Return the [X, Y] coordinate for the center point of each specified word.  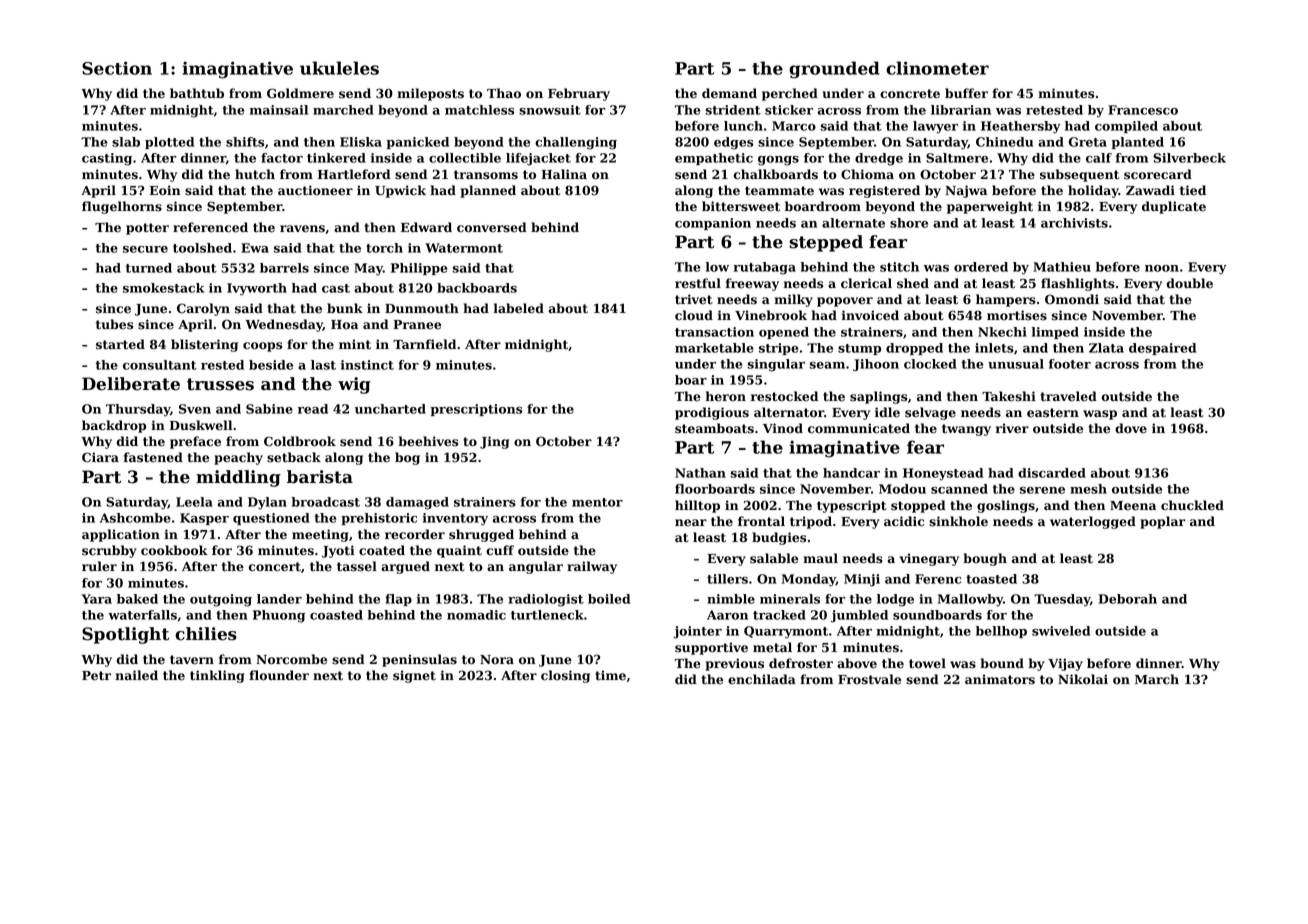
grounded [834, 70]
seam [827, 365]
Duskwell [201, 425]
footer [1070, 364]
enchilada [762, 679]
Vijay [1065, 664]
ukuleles [339, 68]
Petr [96, 676]
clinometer [937, 68]
